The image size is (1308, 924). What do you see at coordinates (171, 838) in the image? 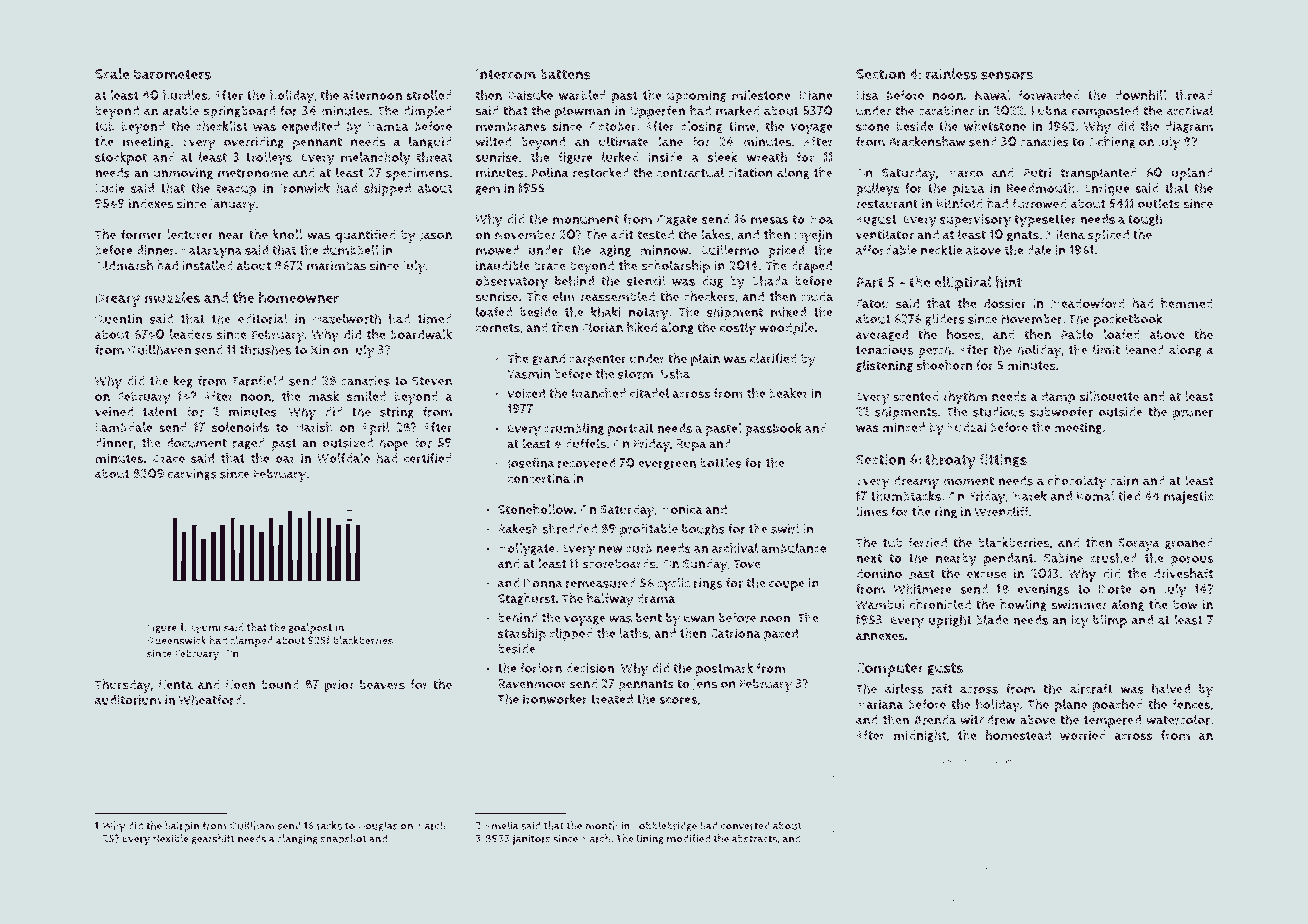
I see `flexible` at bounding box center [171, 838].
